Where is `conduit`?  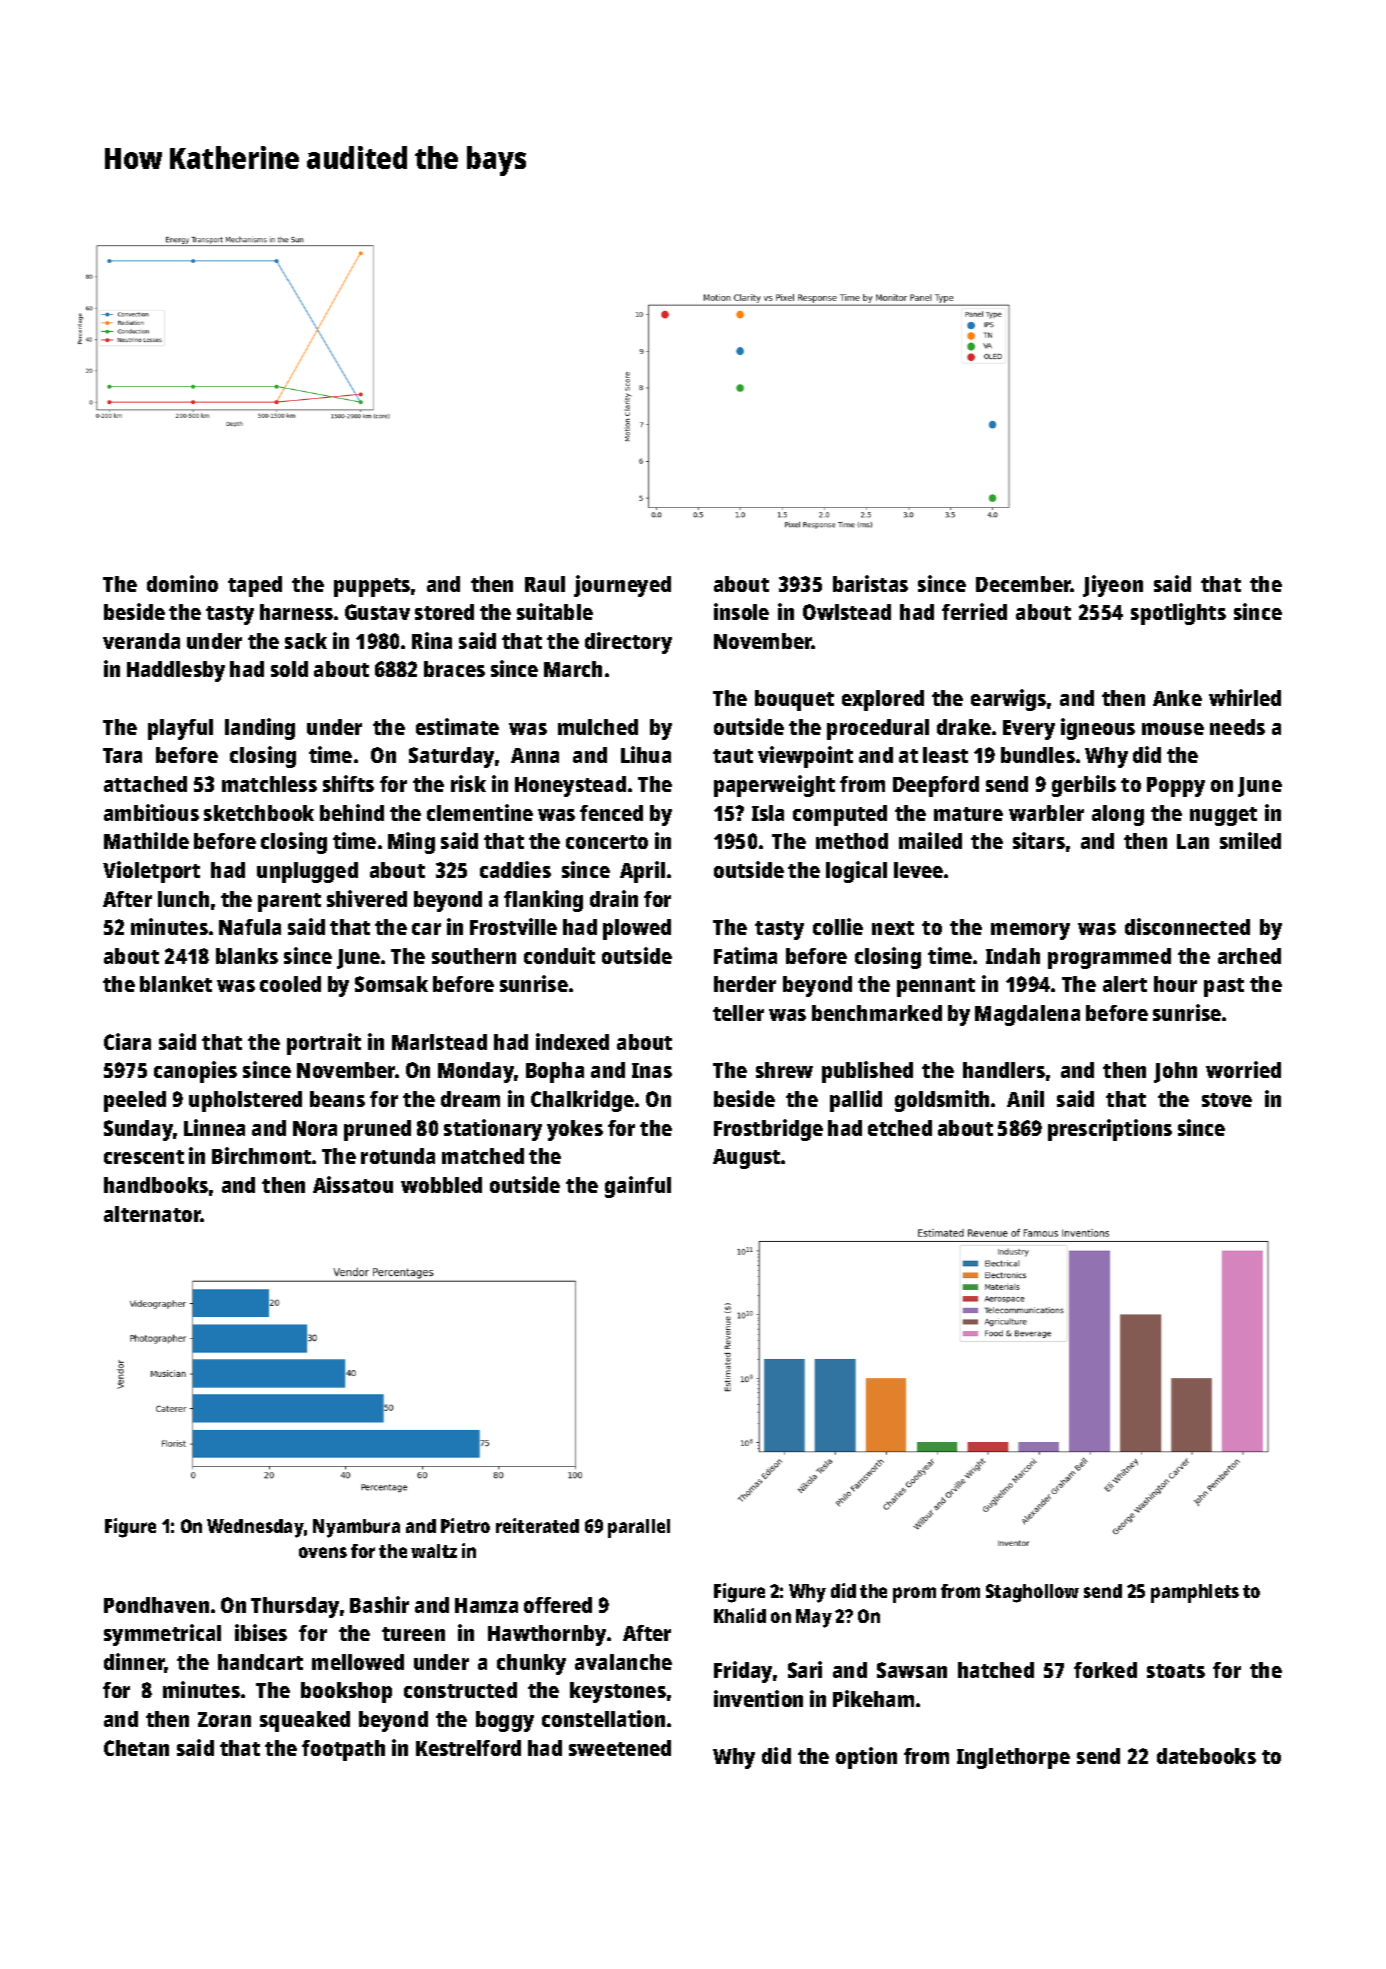
conduit is located at coordinates (559, 955).
